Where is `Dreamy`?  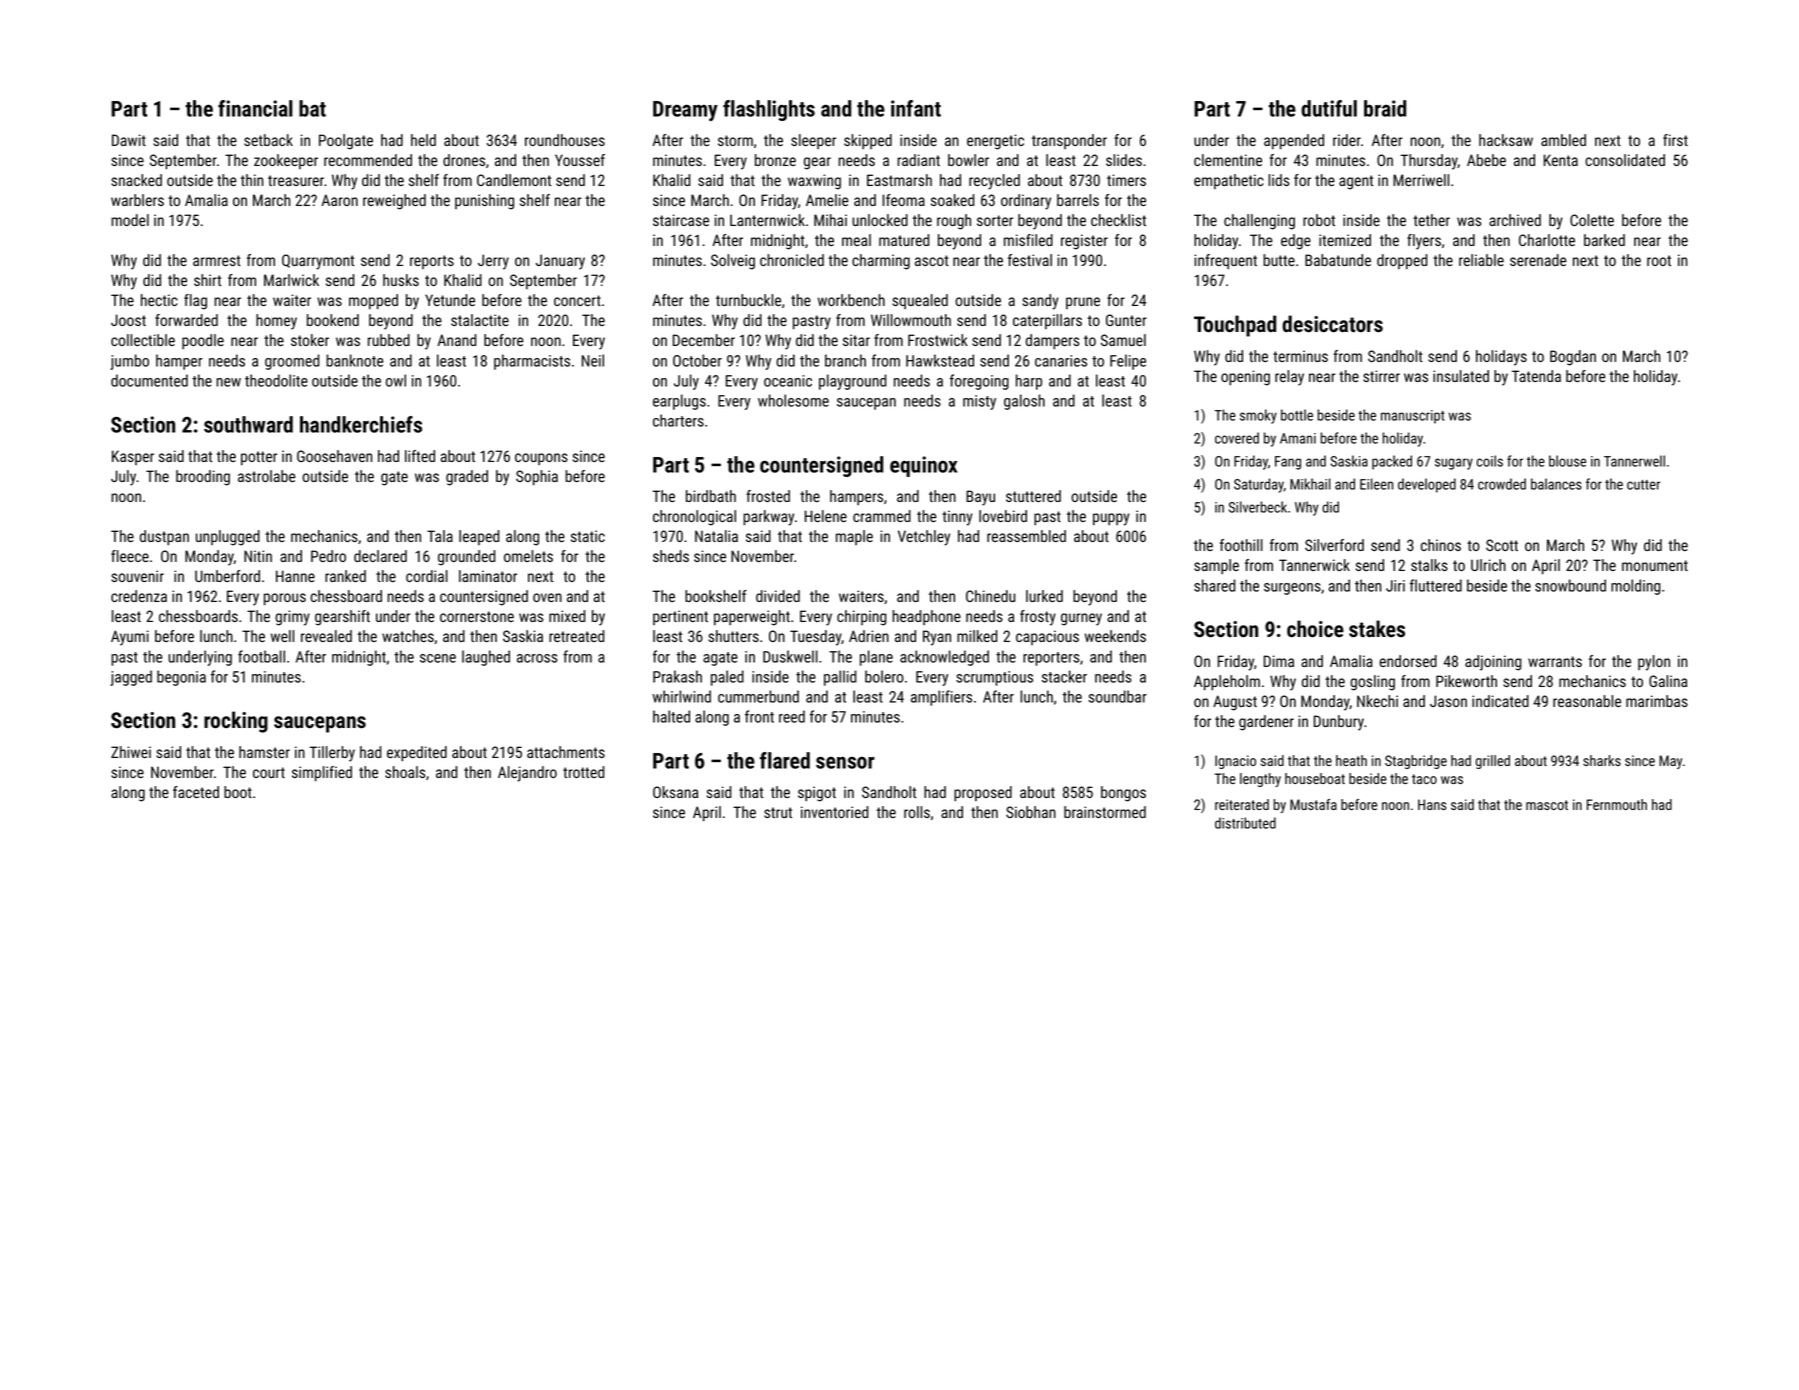 Dreamy is located at coordinates (685, 111).
